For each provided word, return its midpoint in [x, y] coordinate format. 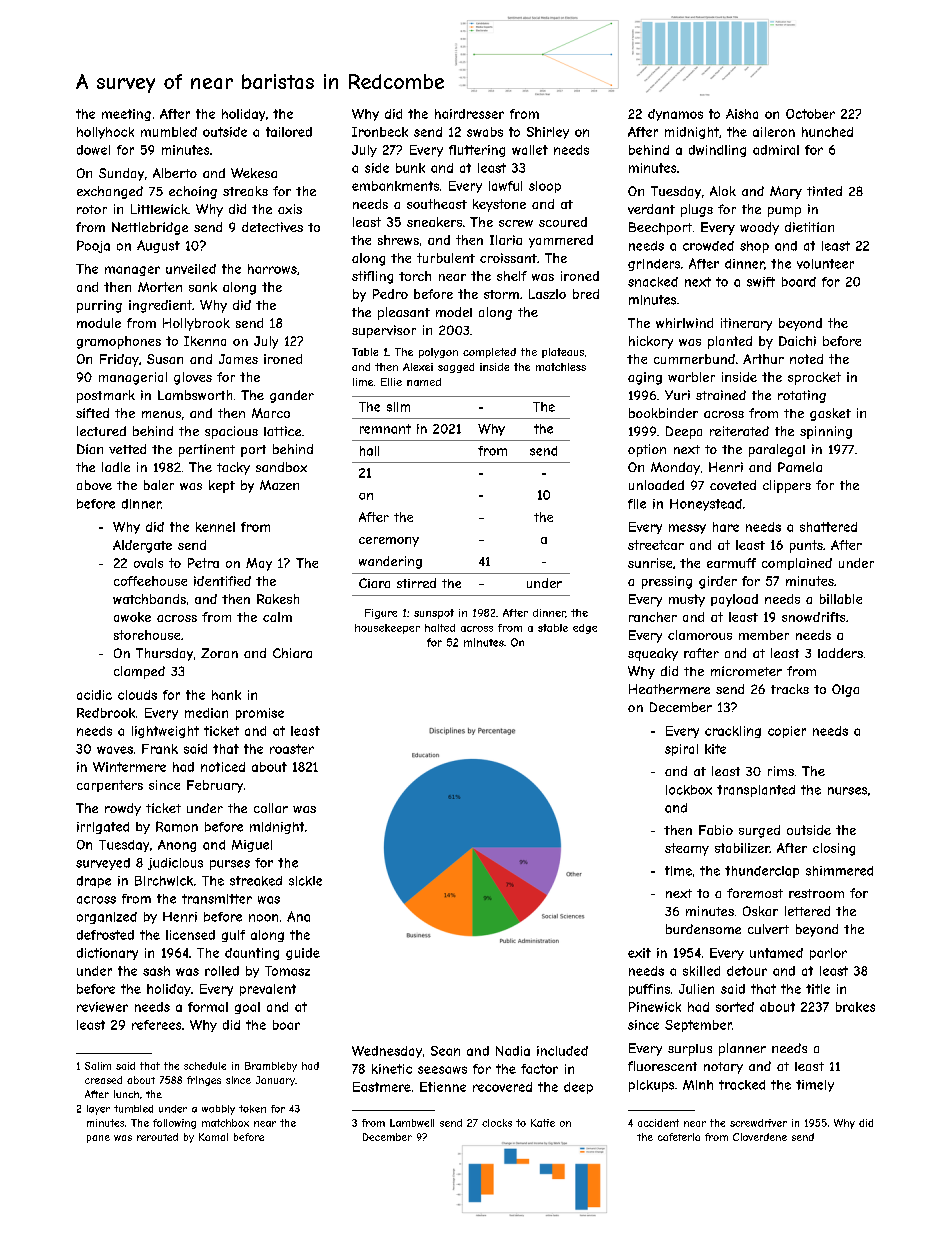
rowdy [123, 809]
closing [834, 849]
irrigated [103, 828]
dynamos [675, 115]
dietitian [809, 227]
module [99, 323]
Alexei [418, 367]
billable [841, 599]
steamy [687, 849]
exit [639, 953]
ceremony [389, 542]
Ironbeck [380, 132]
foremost [755, 893]
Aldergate [142, 546]
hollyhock [105, 133]
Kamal [213, 1137]
